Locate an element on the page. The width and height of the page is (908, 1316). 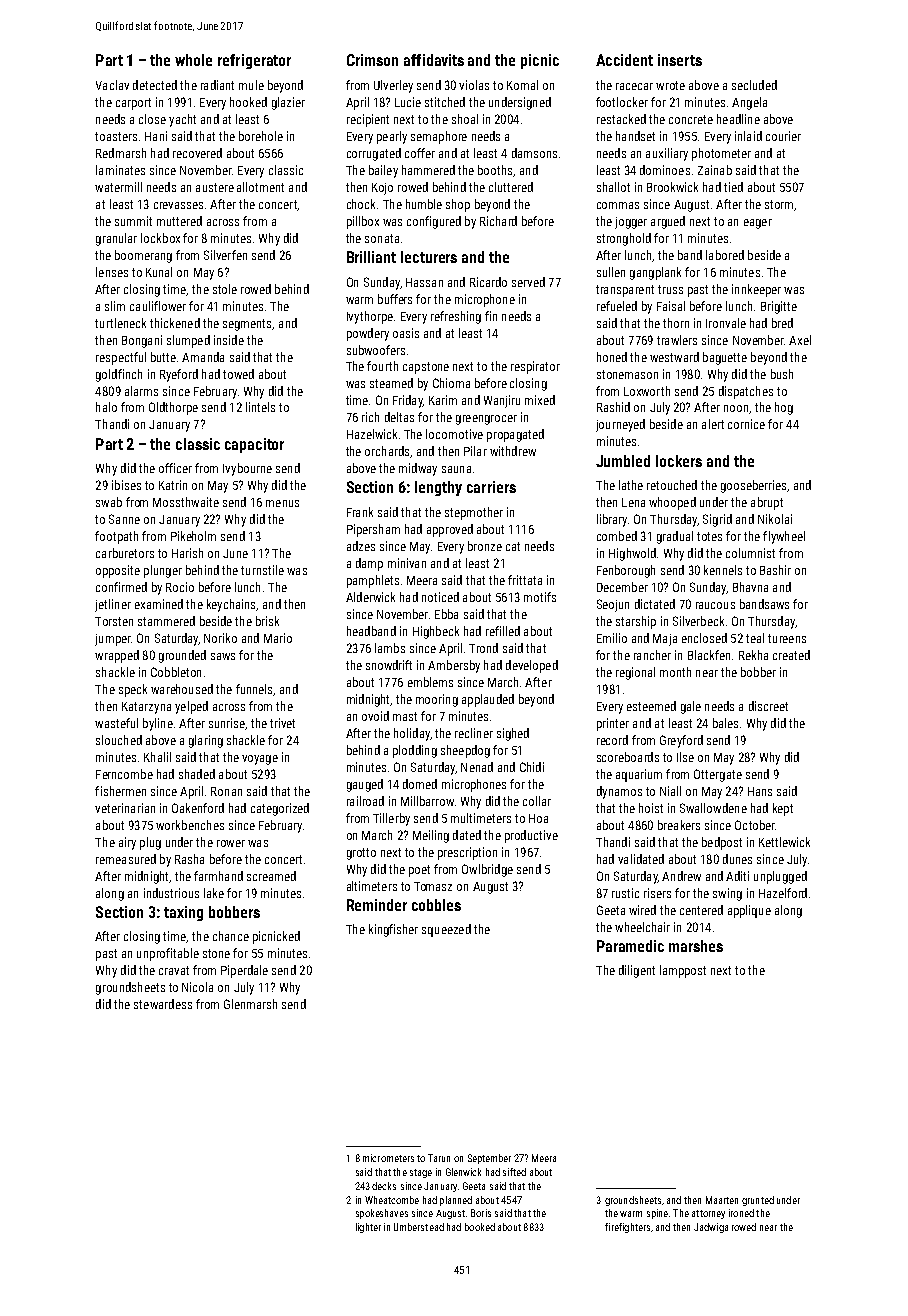
mooring is located at coordinates (437, 700).
